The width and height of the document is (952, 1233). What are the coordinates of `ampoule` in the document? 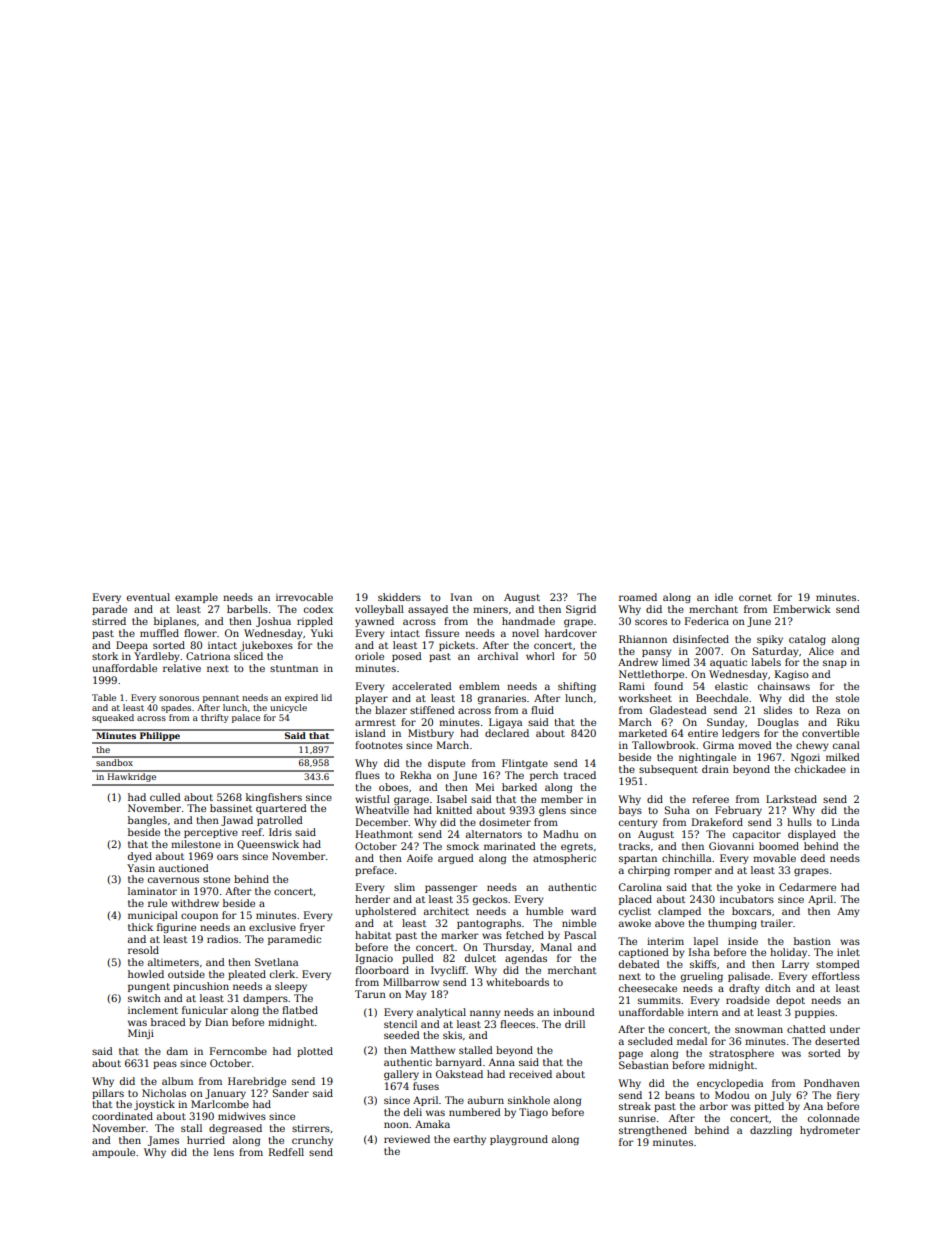 It's located at (113, 1153).
